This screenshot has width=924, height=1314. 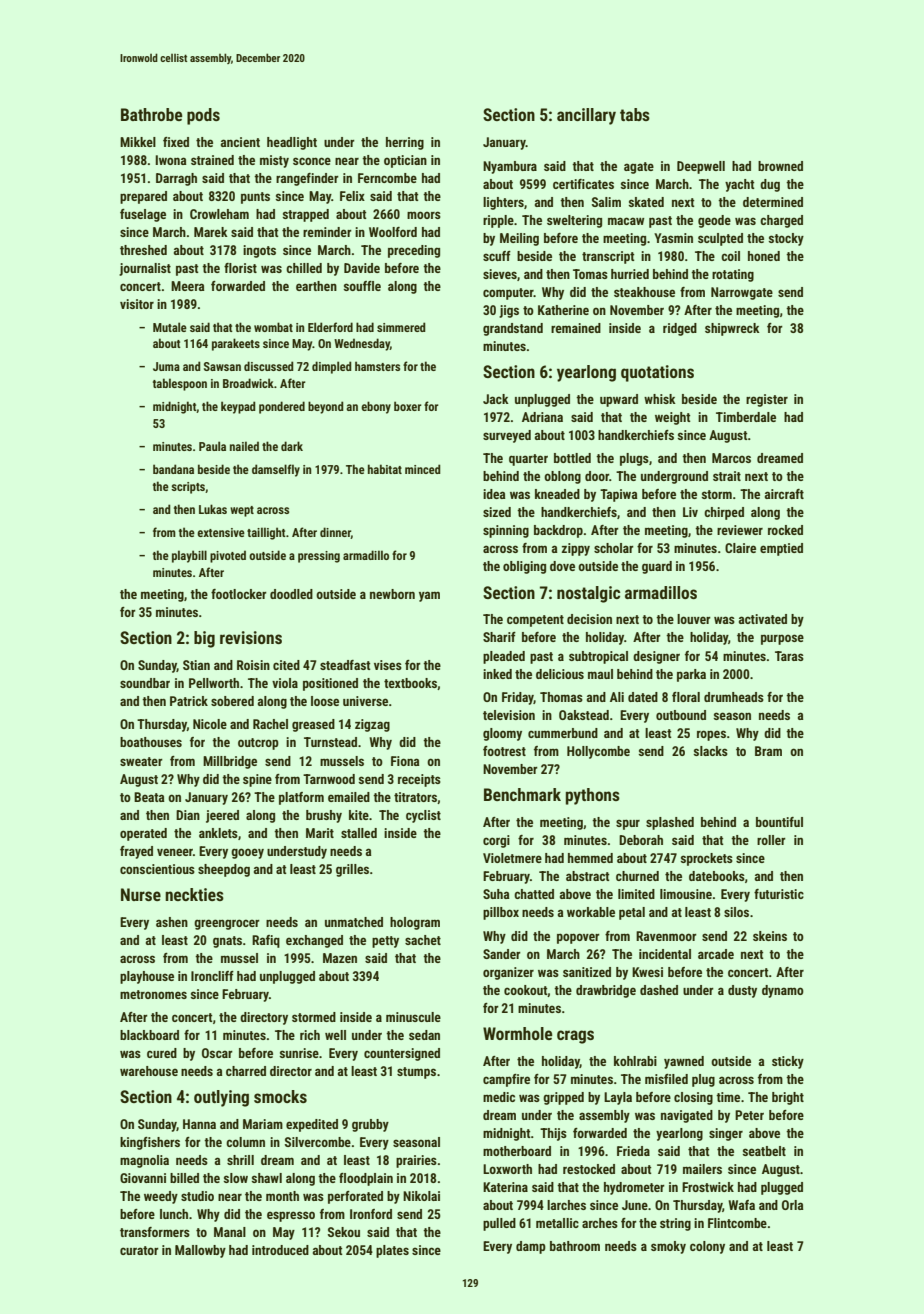 I want to click on tabs, so click(x=635, y=114).
